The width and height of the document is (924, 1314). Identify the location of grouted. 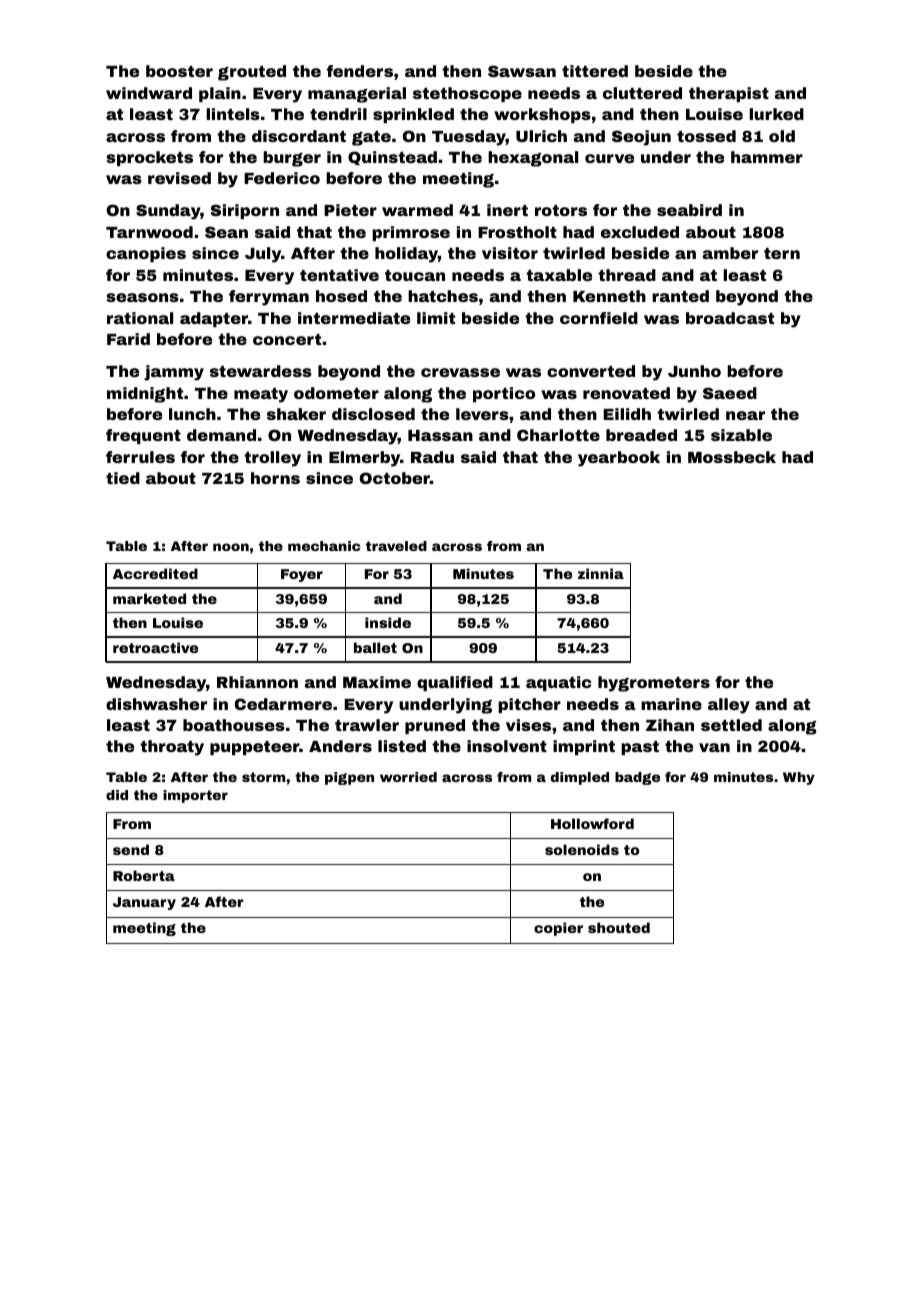
(252, 73).
